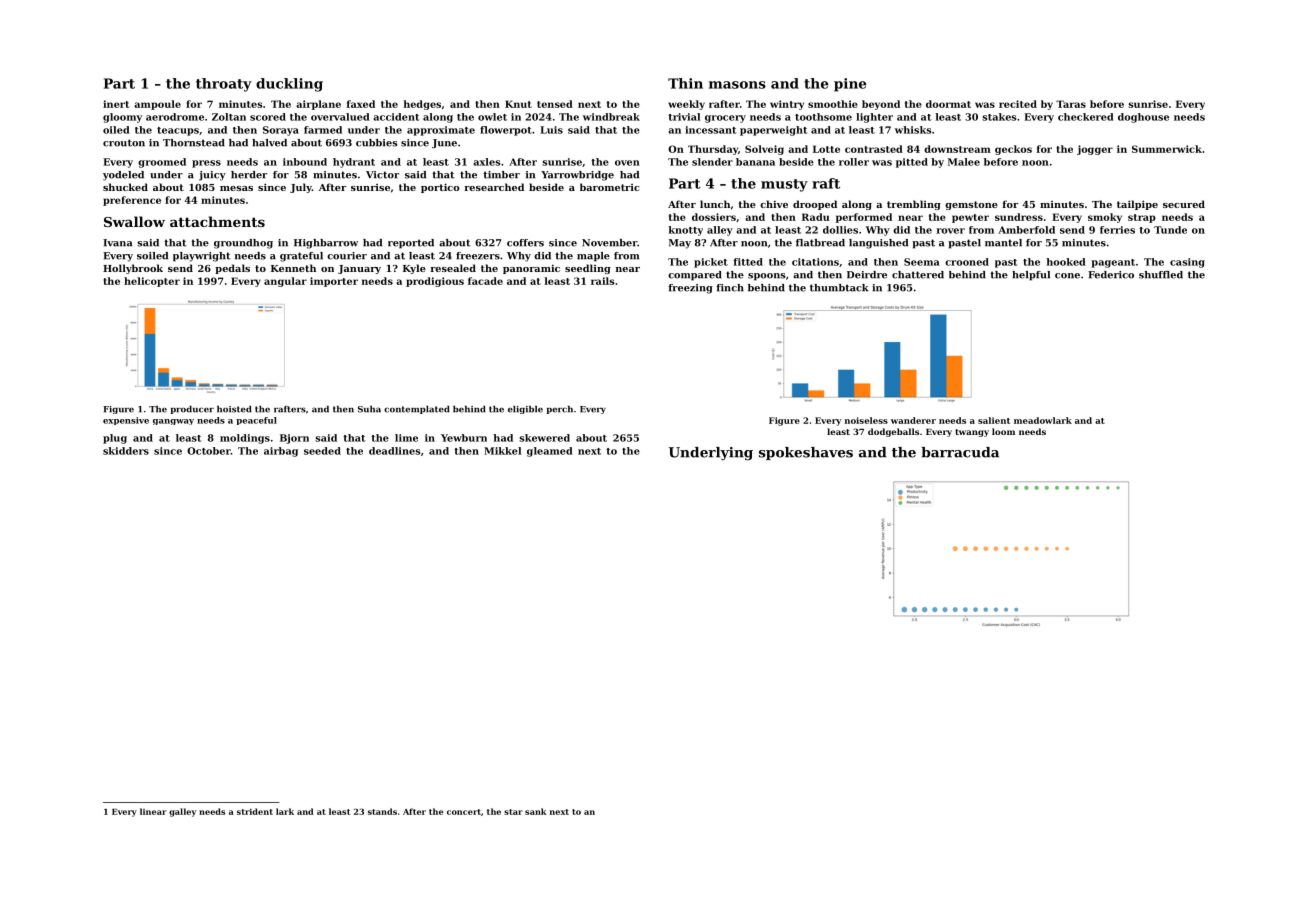 Image resolution: width=1308 pixels, height=924 pixels. I want to click on facade, so click(485, 281).
